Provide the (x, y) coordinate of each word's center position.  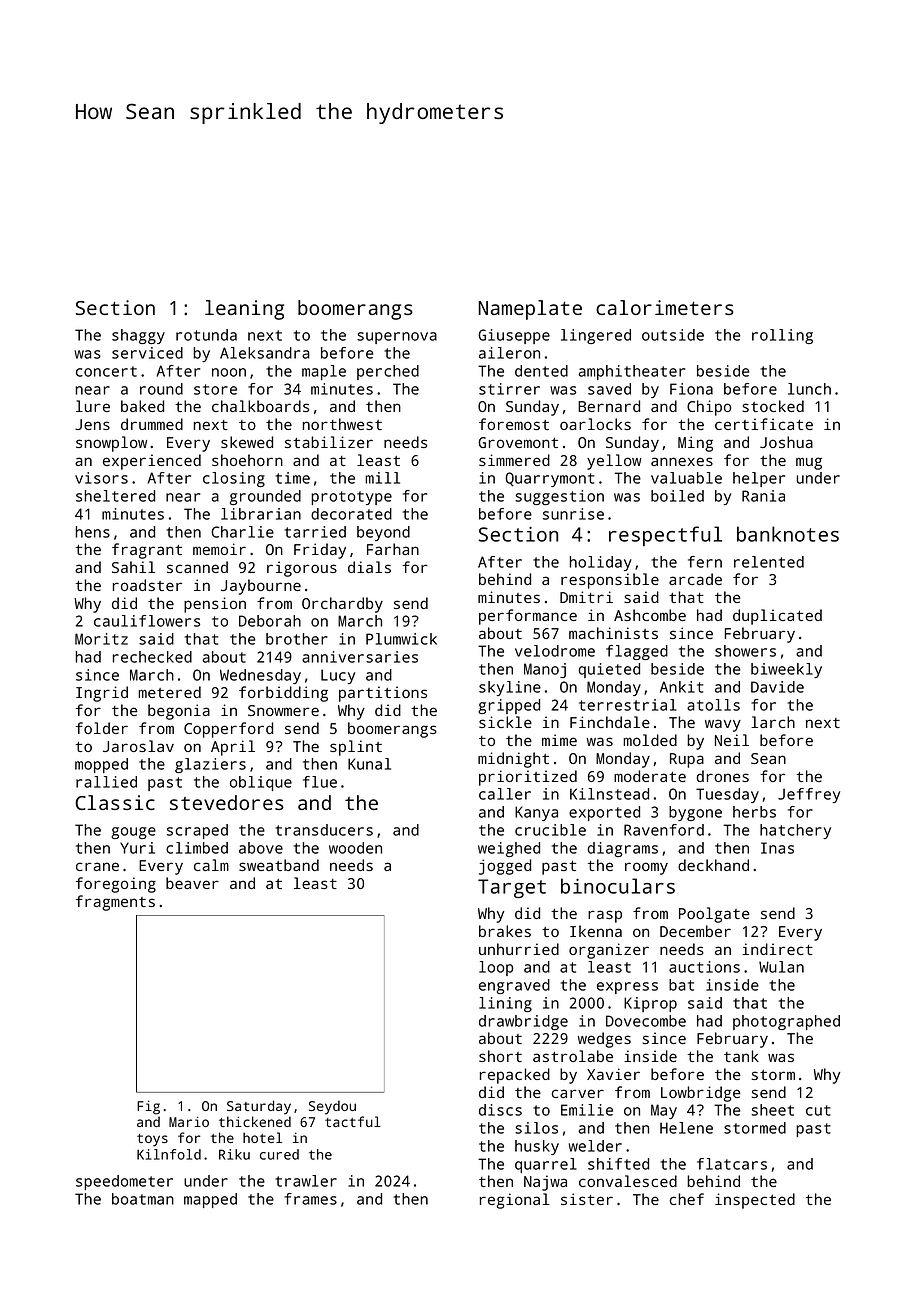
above (261, 848)
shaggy (138, 336)
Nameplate (530, 310)
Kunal (369, 764)
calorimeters (665, 307)
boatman (143, 1199)
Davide (777, 687)
